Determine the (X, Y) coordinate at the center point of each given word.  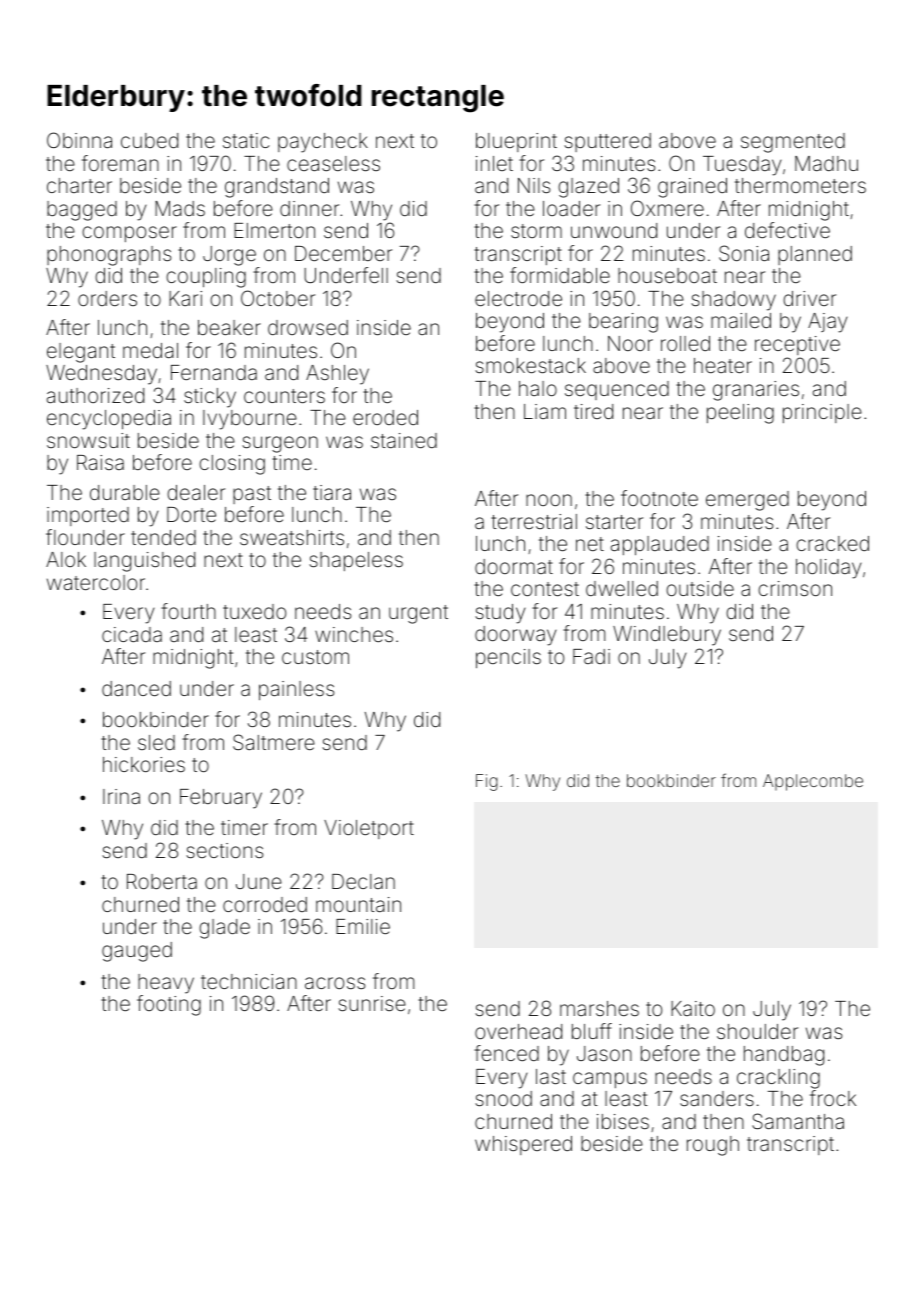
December (343, 253)
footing (169, 1005)
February (221, 799)
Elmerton (274, 230)
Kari (185, 298)
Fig (487, 782)
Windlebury (667, 636)
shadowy (733, 301)
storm (536, 231)
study (500, 614)
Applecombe (813, 782)
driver (809, 298)
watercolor (96, 582)
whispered (523, 1145)
